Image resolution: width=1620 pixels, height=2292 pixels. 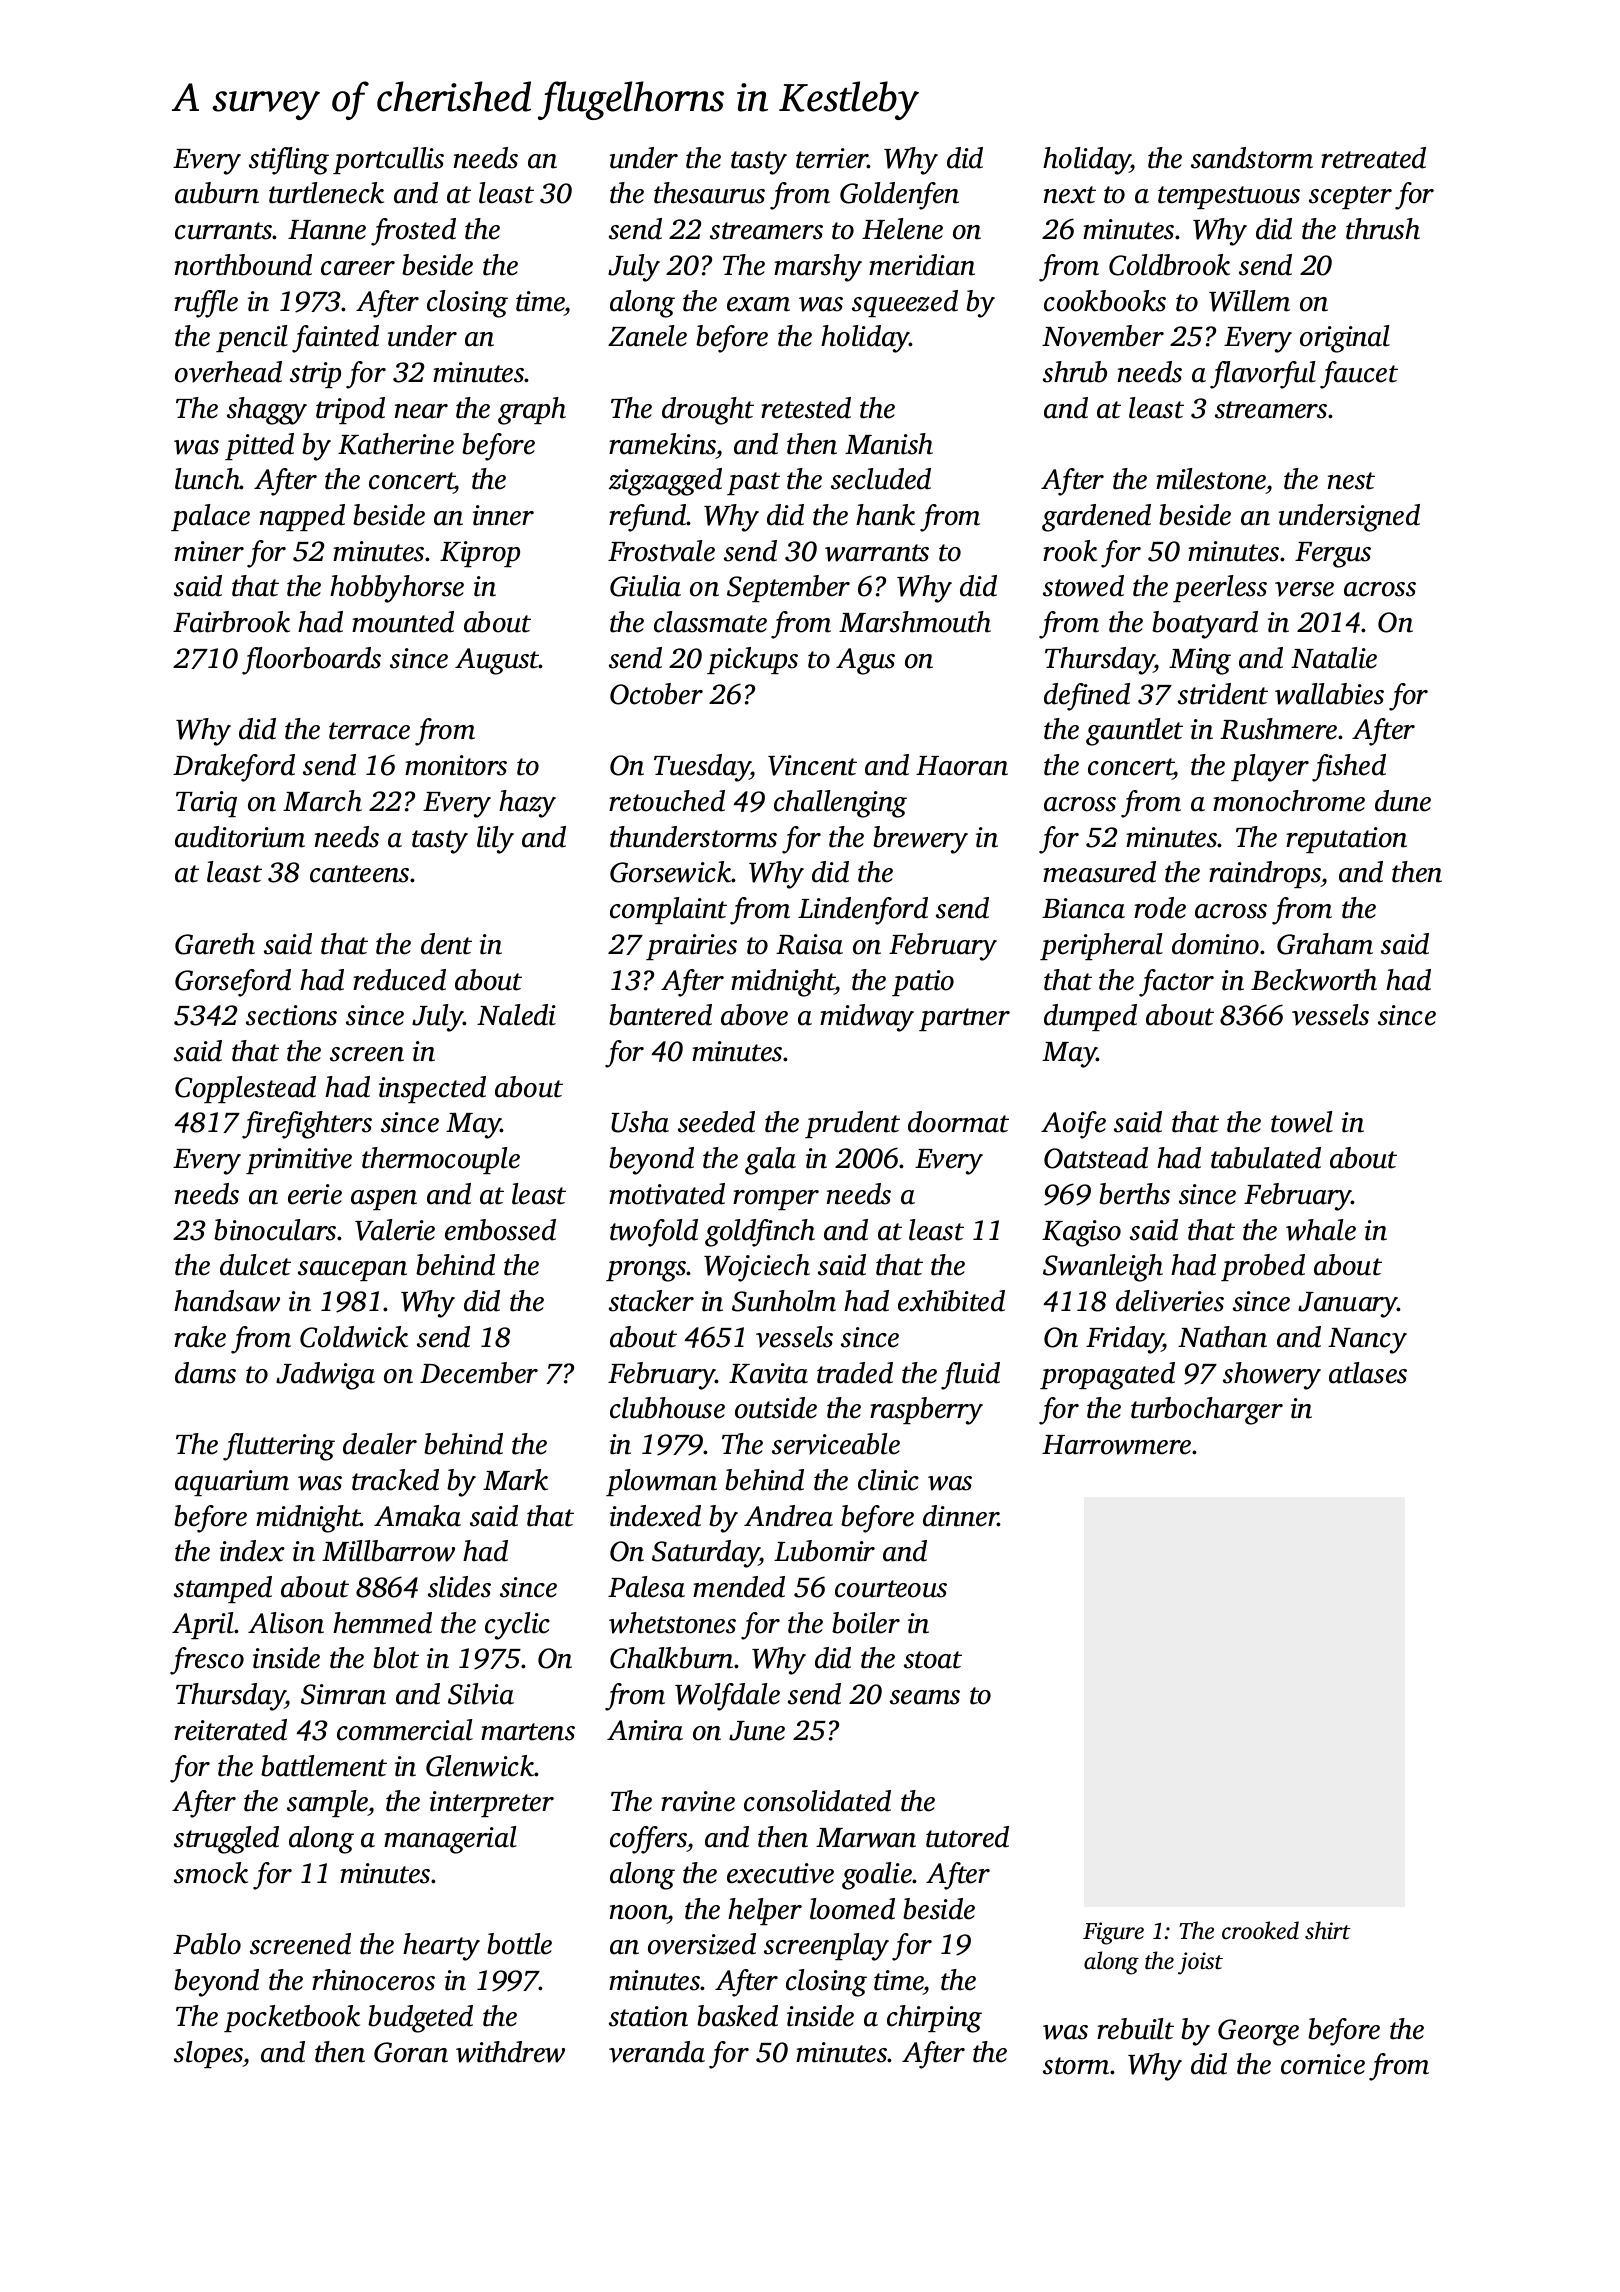 I want to click on rhinoceros, so click(x=373, y=1980).
